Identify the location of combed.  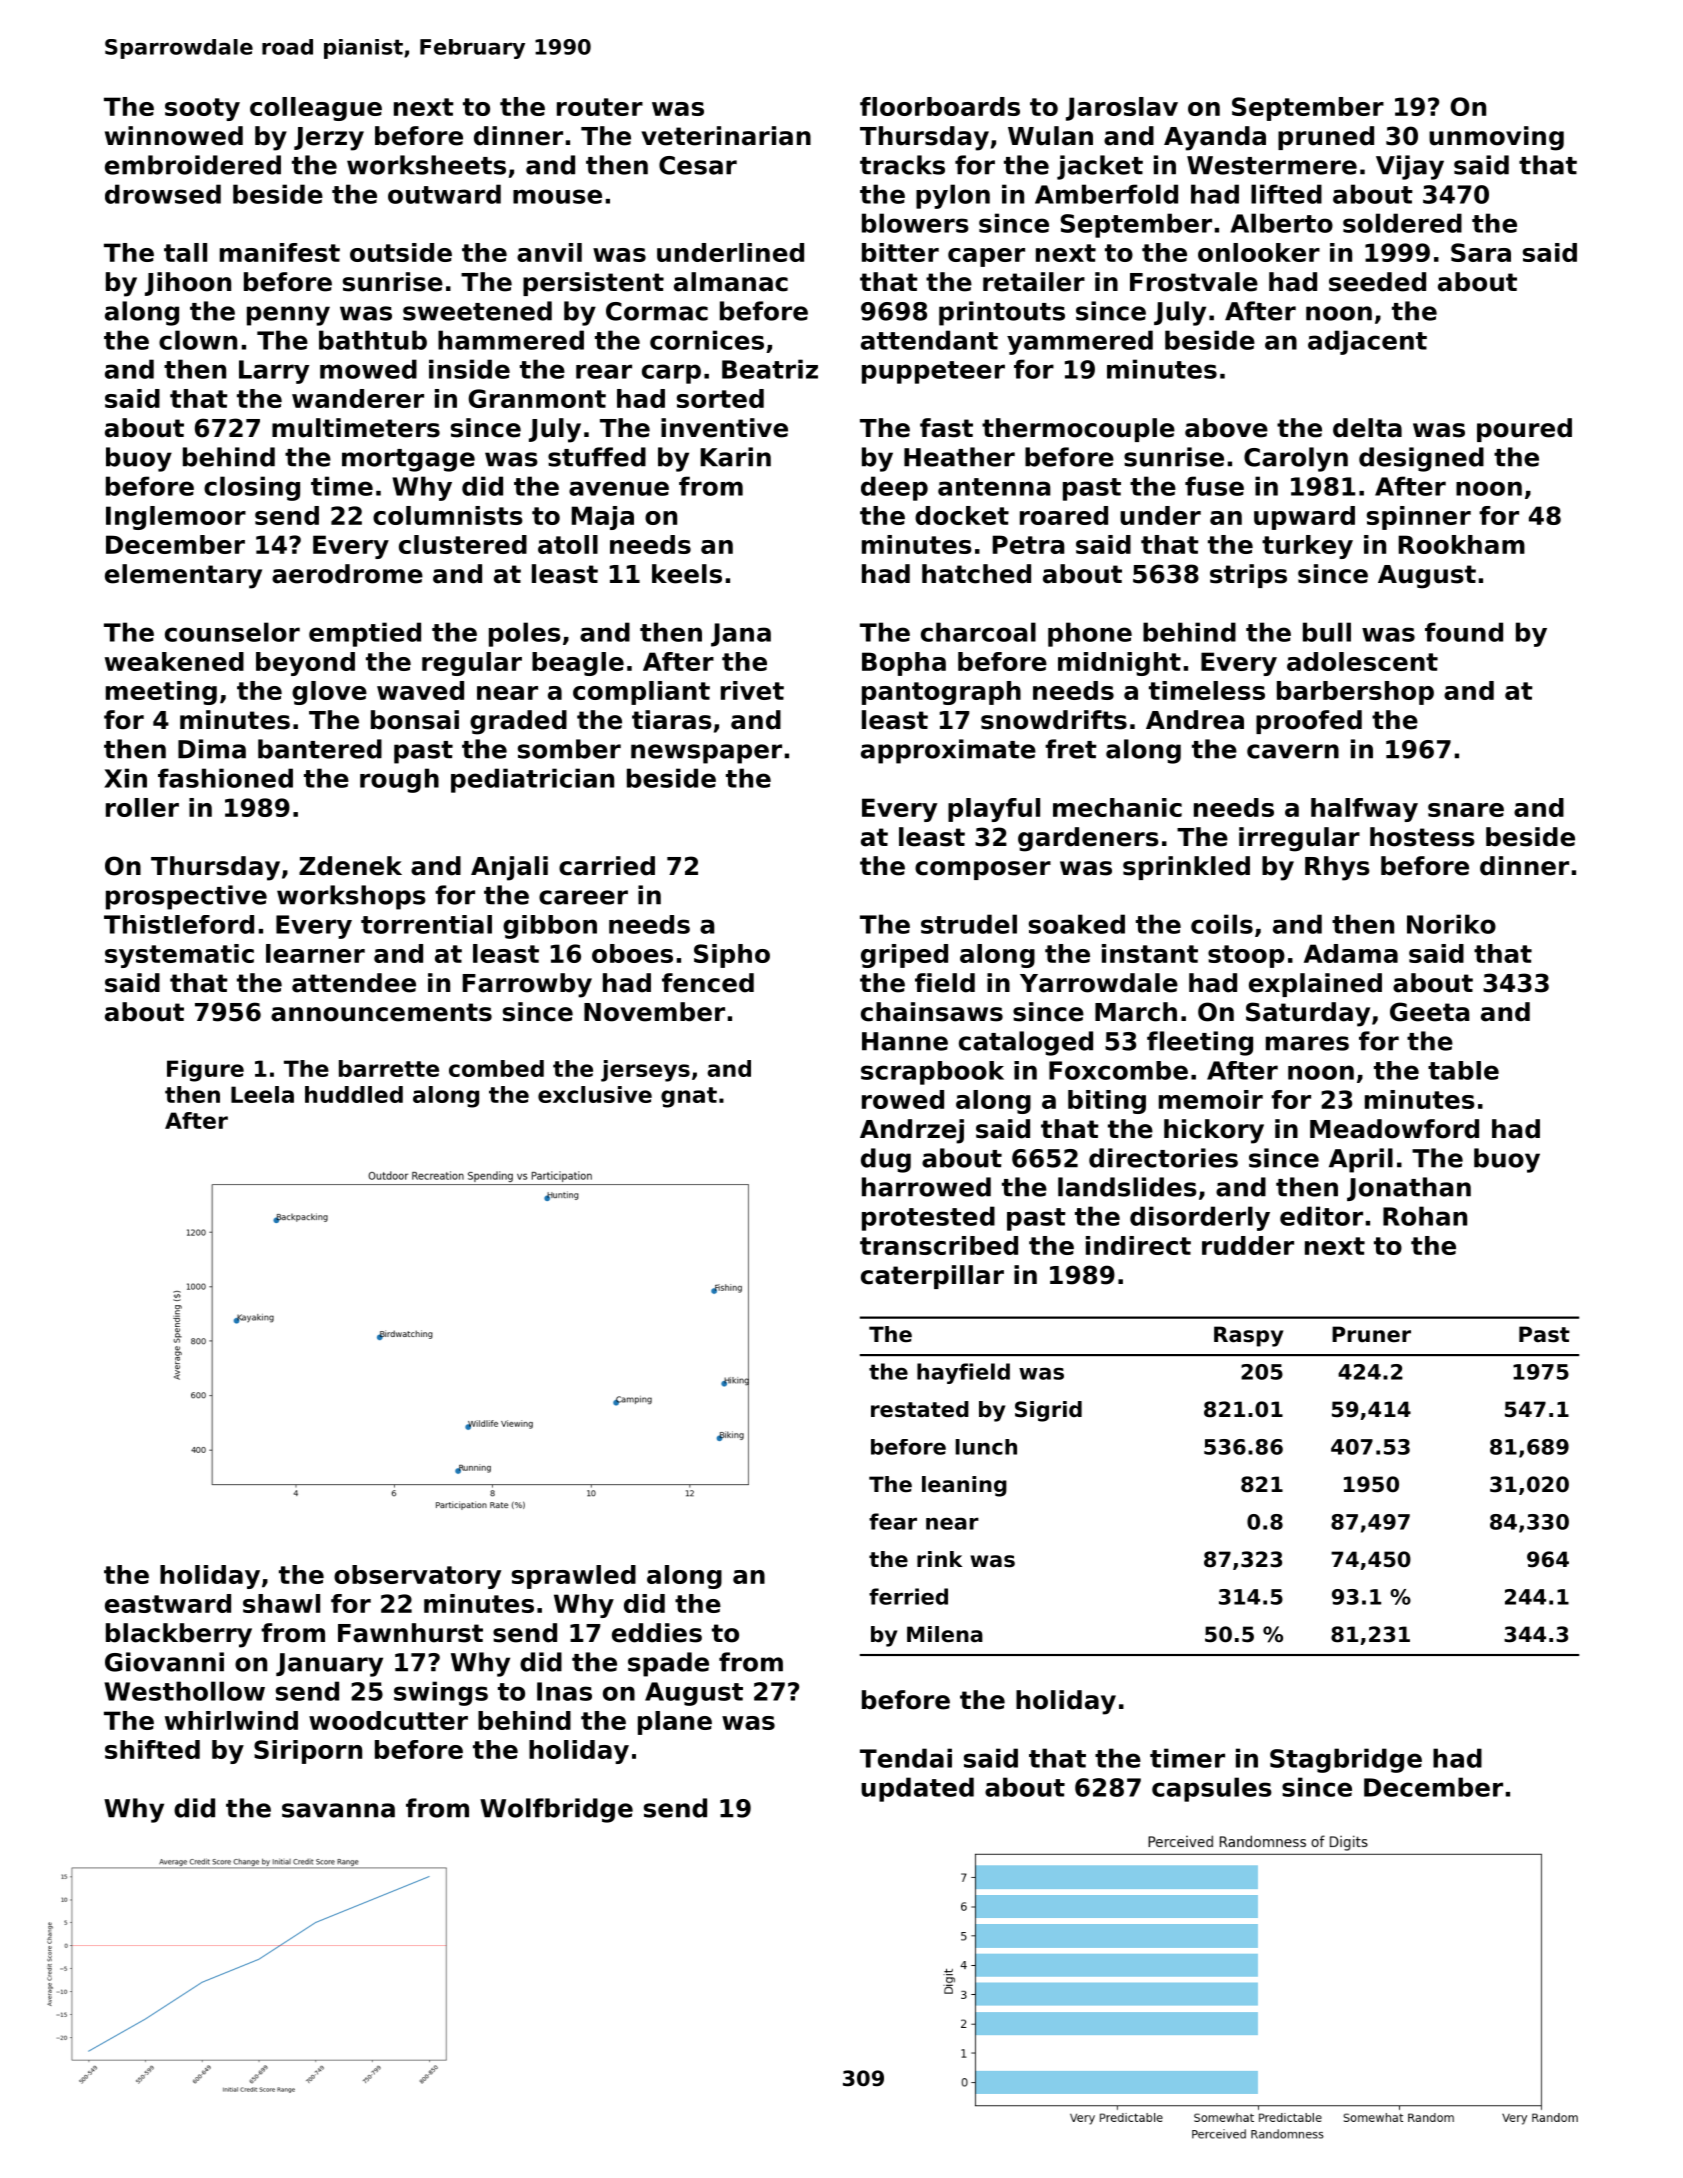
(496, 1068).
